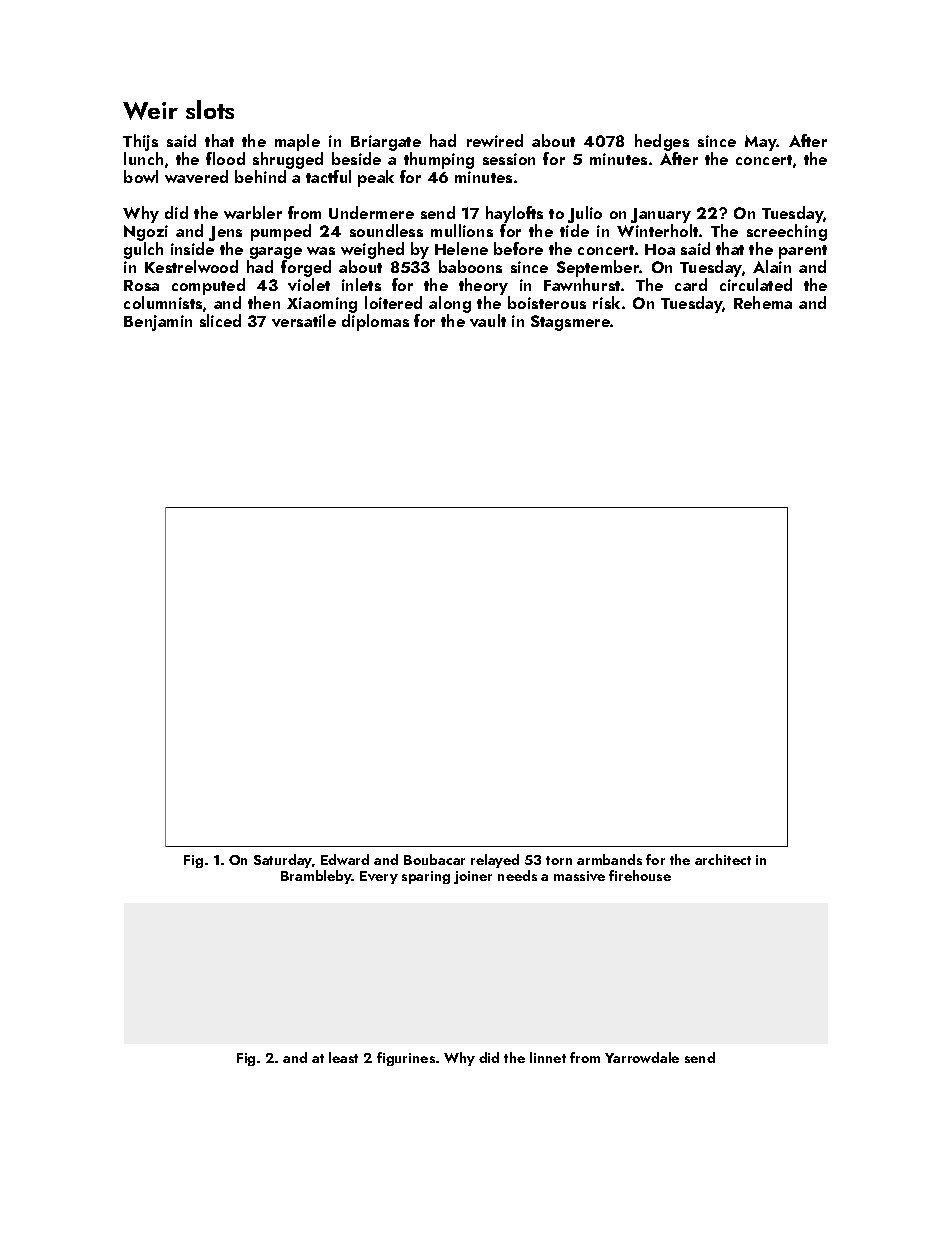  Describe the element at coordinates (642, 1057) in the image. I see `Yarrowdale` at that location.
